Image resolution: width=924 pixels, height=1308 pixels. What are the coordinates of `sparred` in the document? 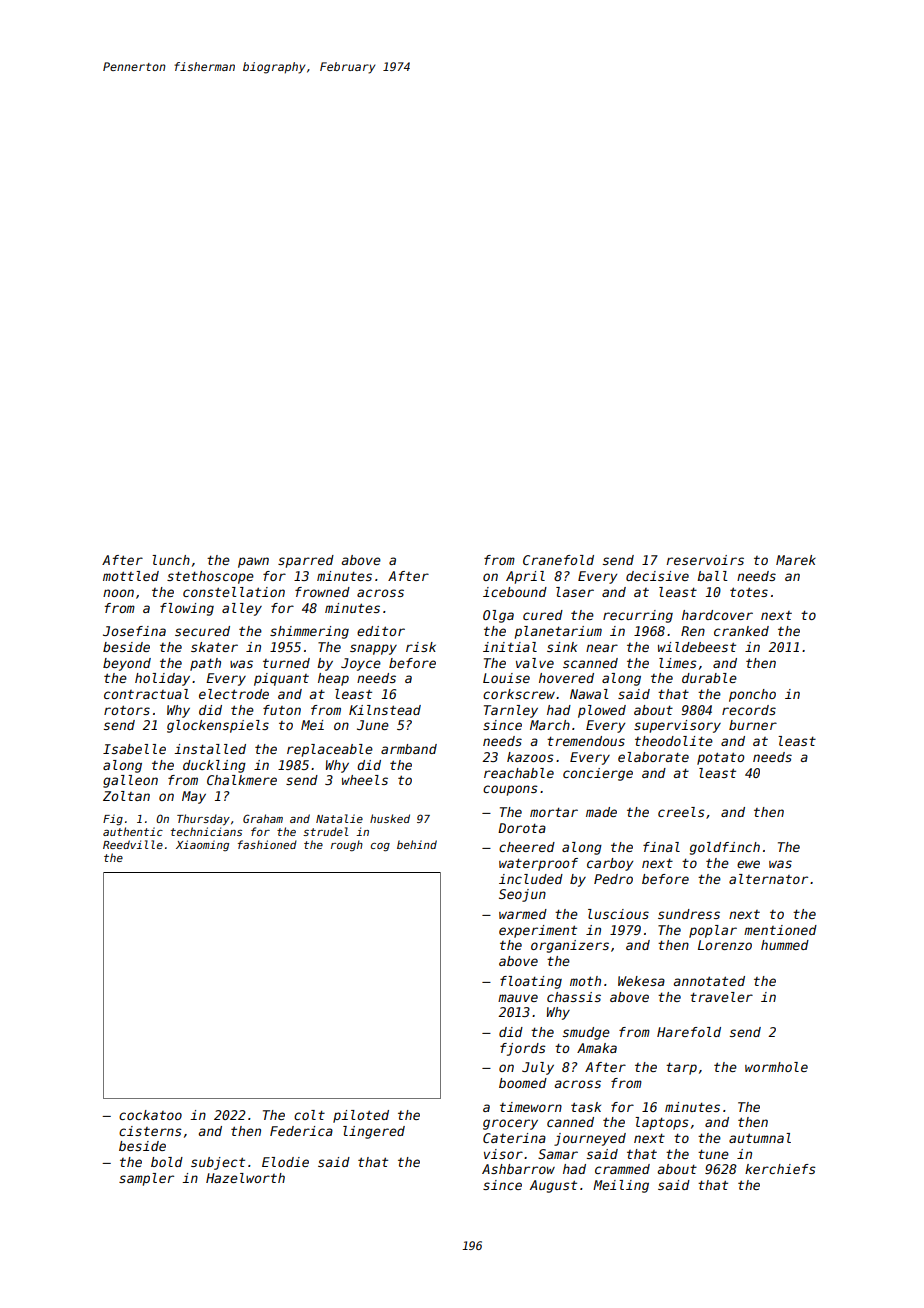 It's located at (306, 561).
